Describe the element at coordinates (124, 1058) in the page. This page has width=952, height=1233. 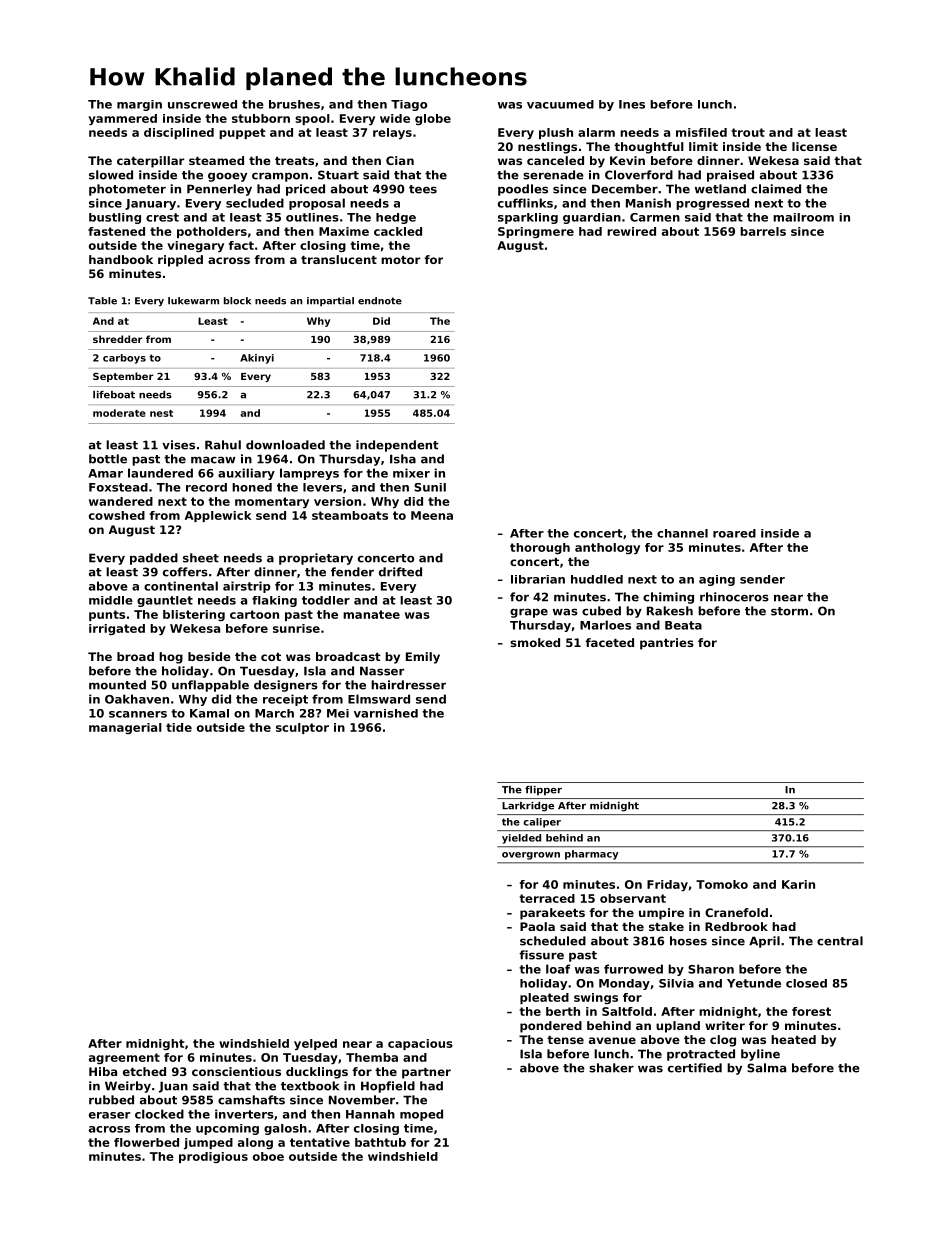
I see `agreement` at that location.
